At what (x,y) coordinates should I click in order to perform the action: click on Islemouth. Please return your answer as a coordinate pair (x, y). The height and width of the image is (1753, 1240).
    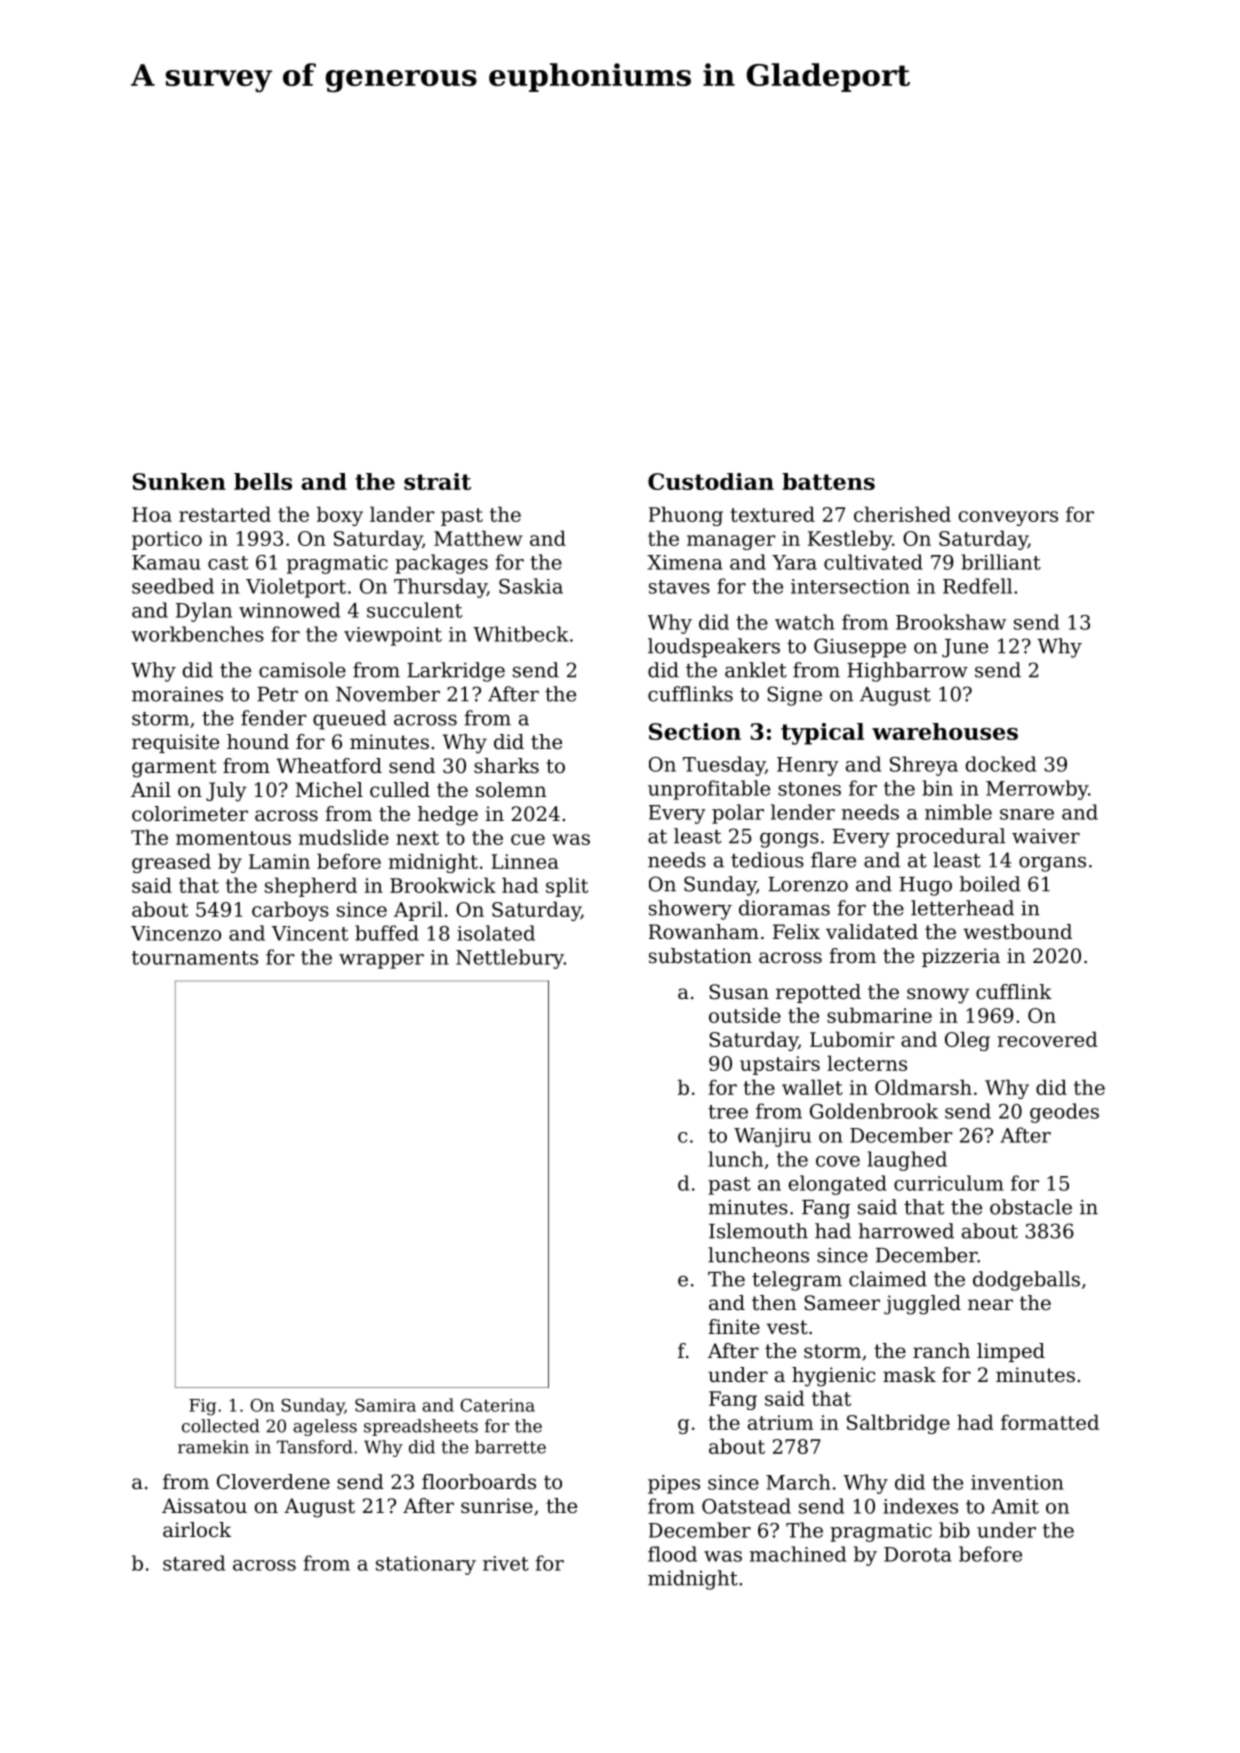
    Looking at the image, I should click on (758, 1231).
